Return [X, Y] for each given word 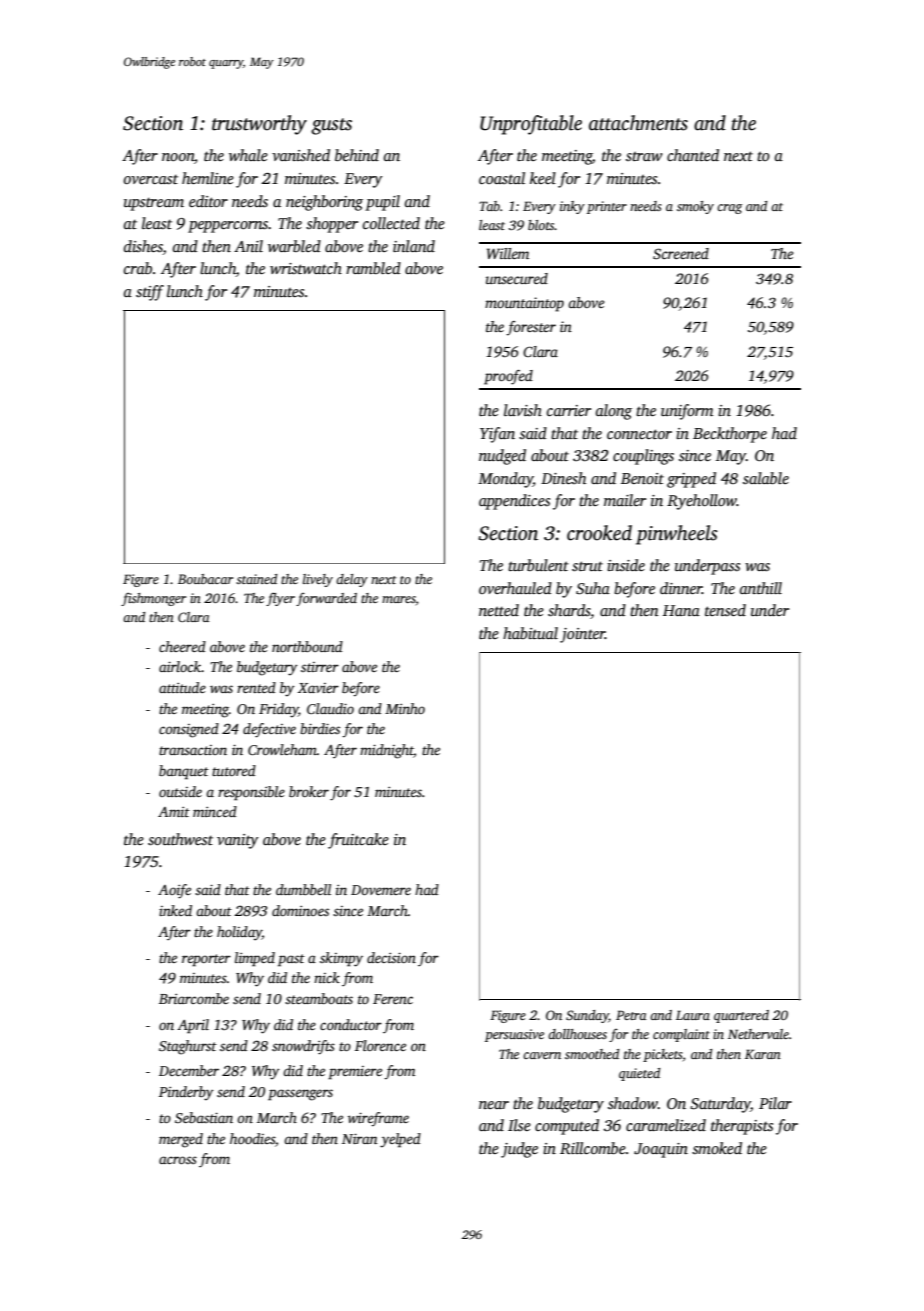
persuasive [514, 1035]
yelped [400, 1140]
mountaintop [524, 304]
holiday [239, 933]
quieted [639, 1074]
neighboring [324, 203]
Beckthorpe [730, 435]
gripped [691, 480]
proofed [508, 377]
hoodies [252, 1138]
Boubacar [205, 579]
